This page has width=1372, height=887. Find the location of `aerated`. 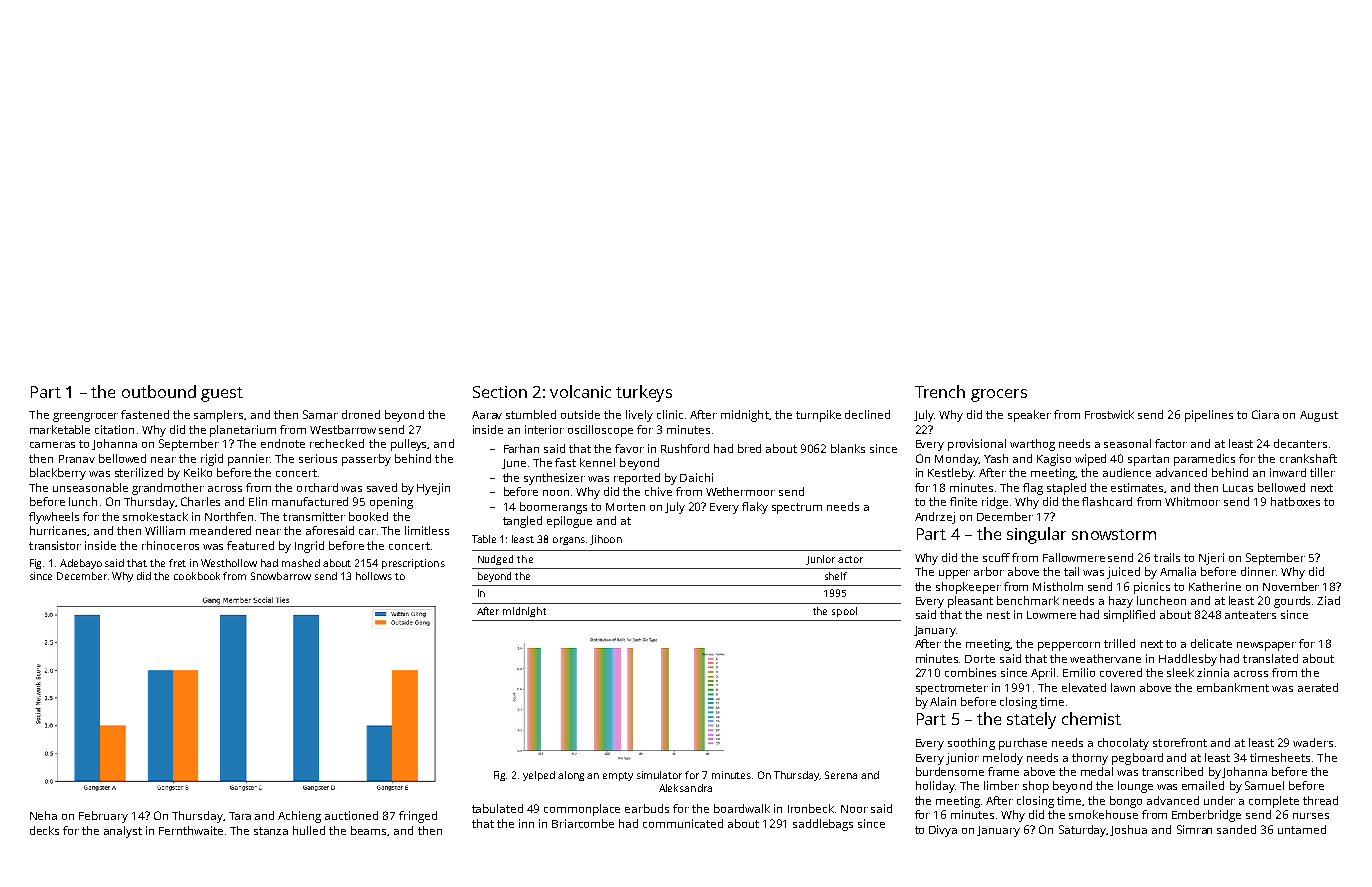

aerated is located at coordinates (1318, 687).
